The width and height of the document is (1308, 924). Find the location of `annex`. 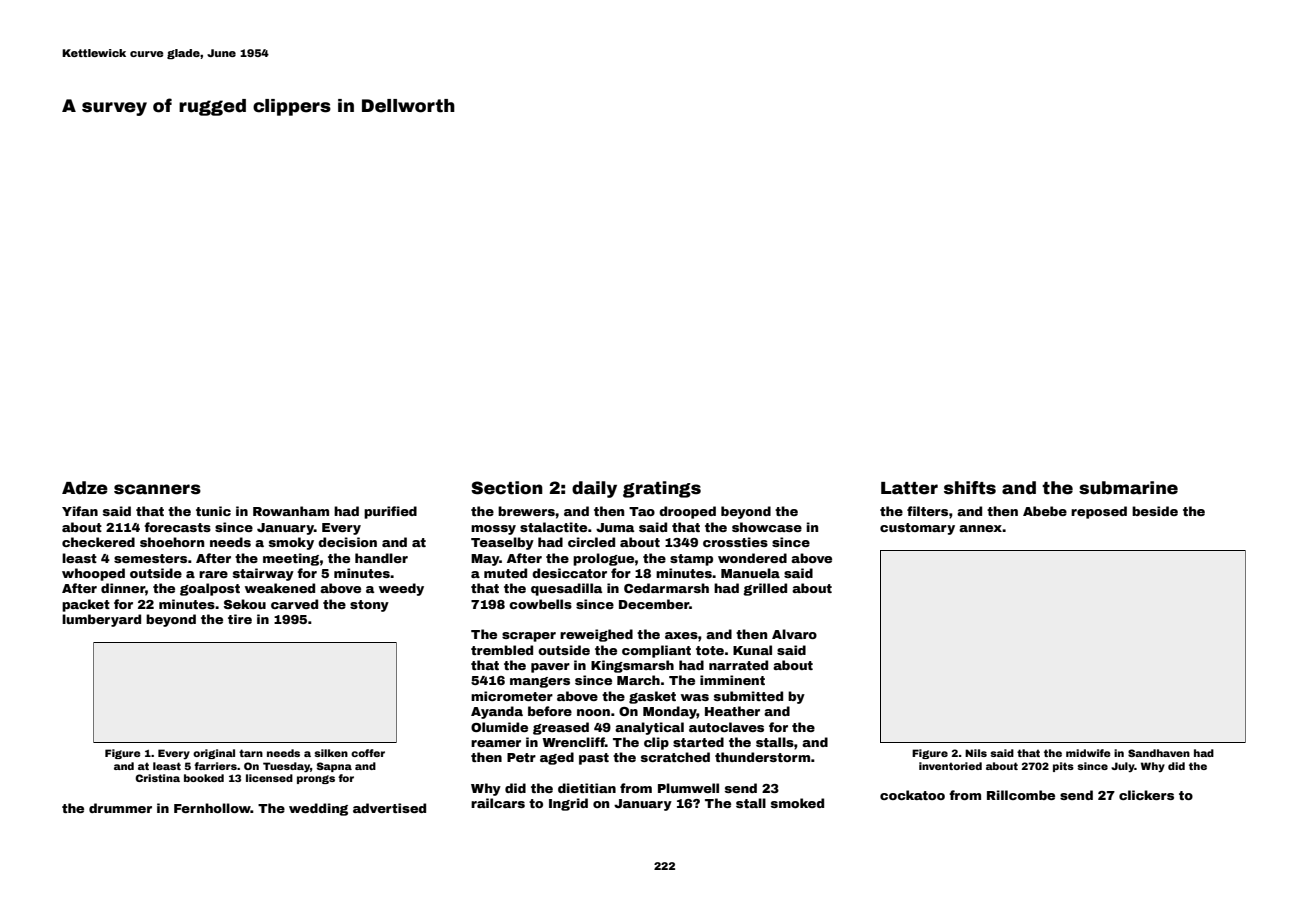

annex is located at coordinates (980, 528).
